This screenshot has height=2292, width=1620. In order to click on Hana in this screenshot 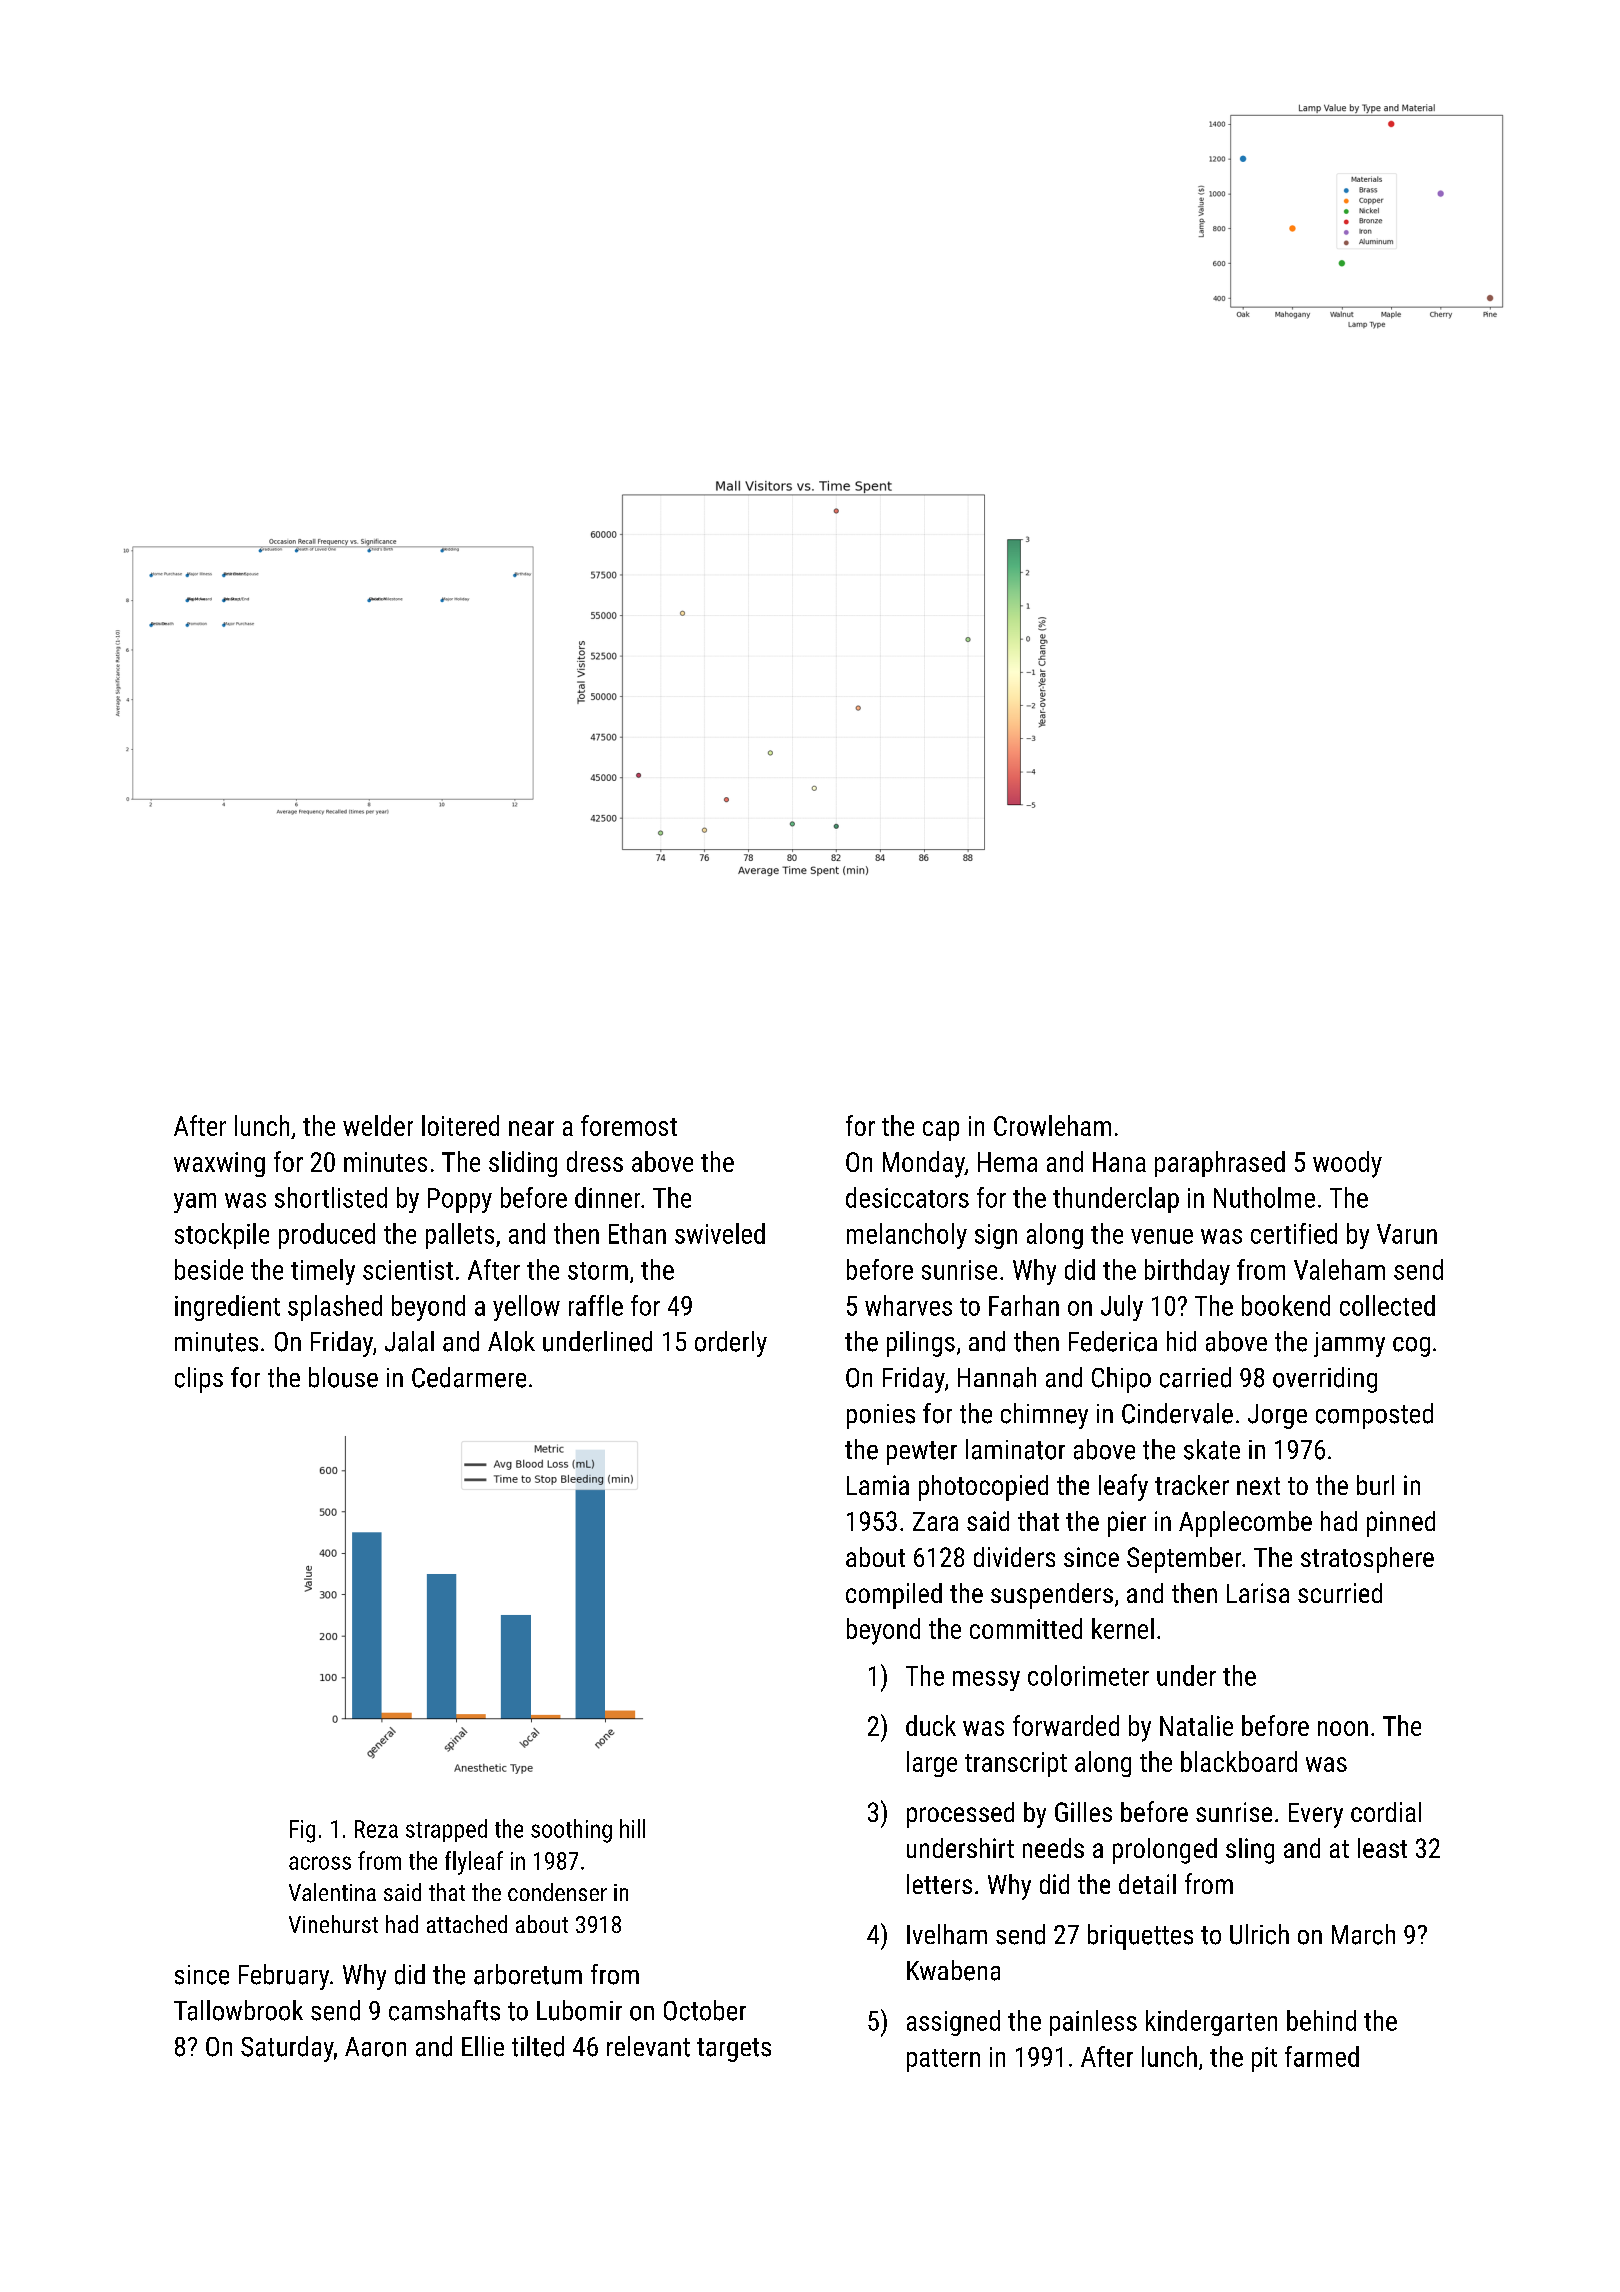, I will do `click(1119, 1162)`.
